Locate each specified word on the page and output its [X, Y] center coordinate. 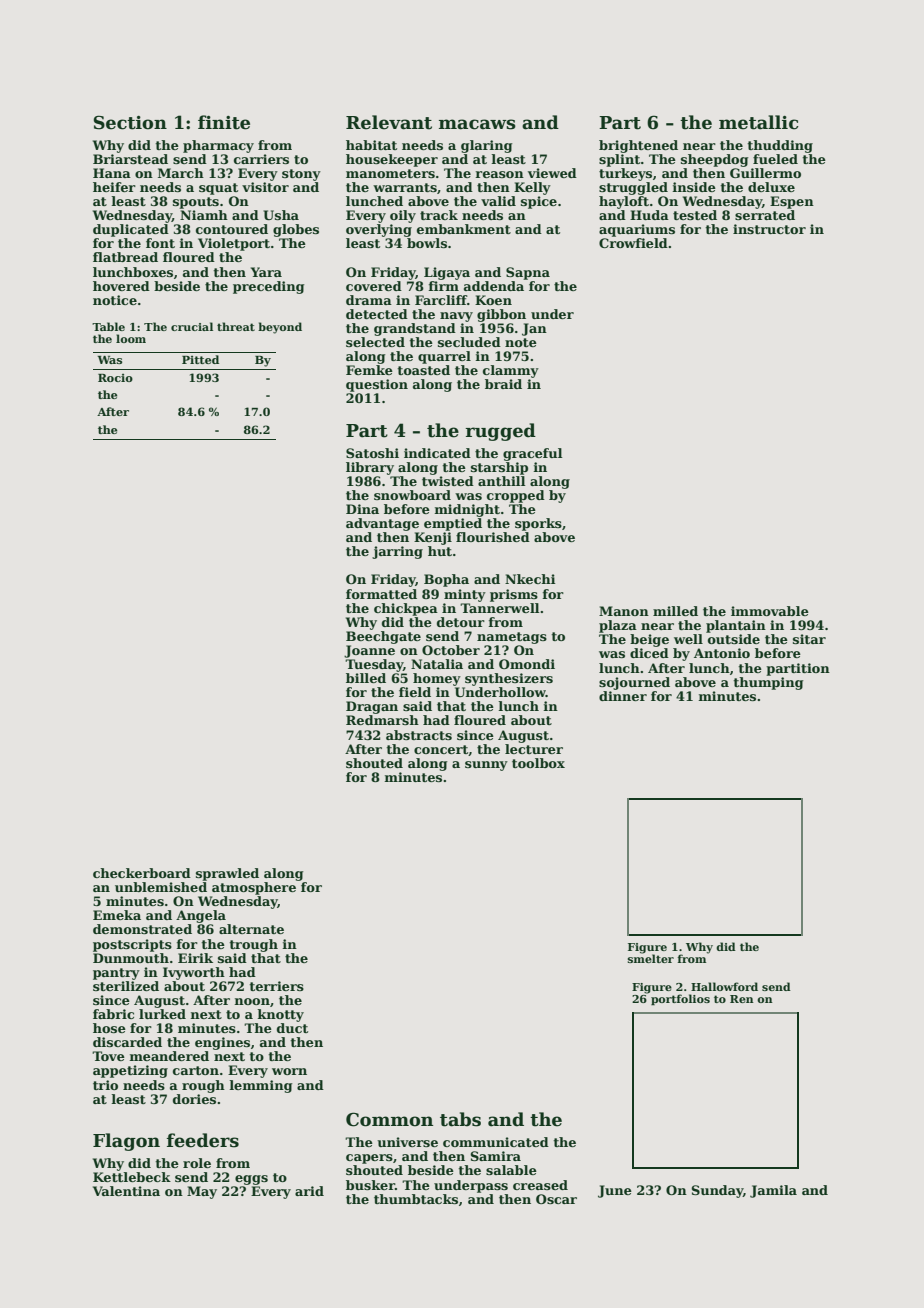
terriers [276, 986]
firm [443, 286]
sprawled [227, 874]
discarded [127, 1042]
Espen [792, 202]
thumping [768, 683]
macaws [477, 124]
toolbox [538, 763]
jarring [397, 552]
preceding [268, 287]
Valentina [126, 1191]
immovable [770, 611]
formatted [381, 594]
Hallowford [724, 986]
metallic [759, 122]
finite [224, 122]
